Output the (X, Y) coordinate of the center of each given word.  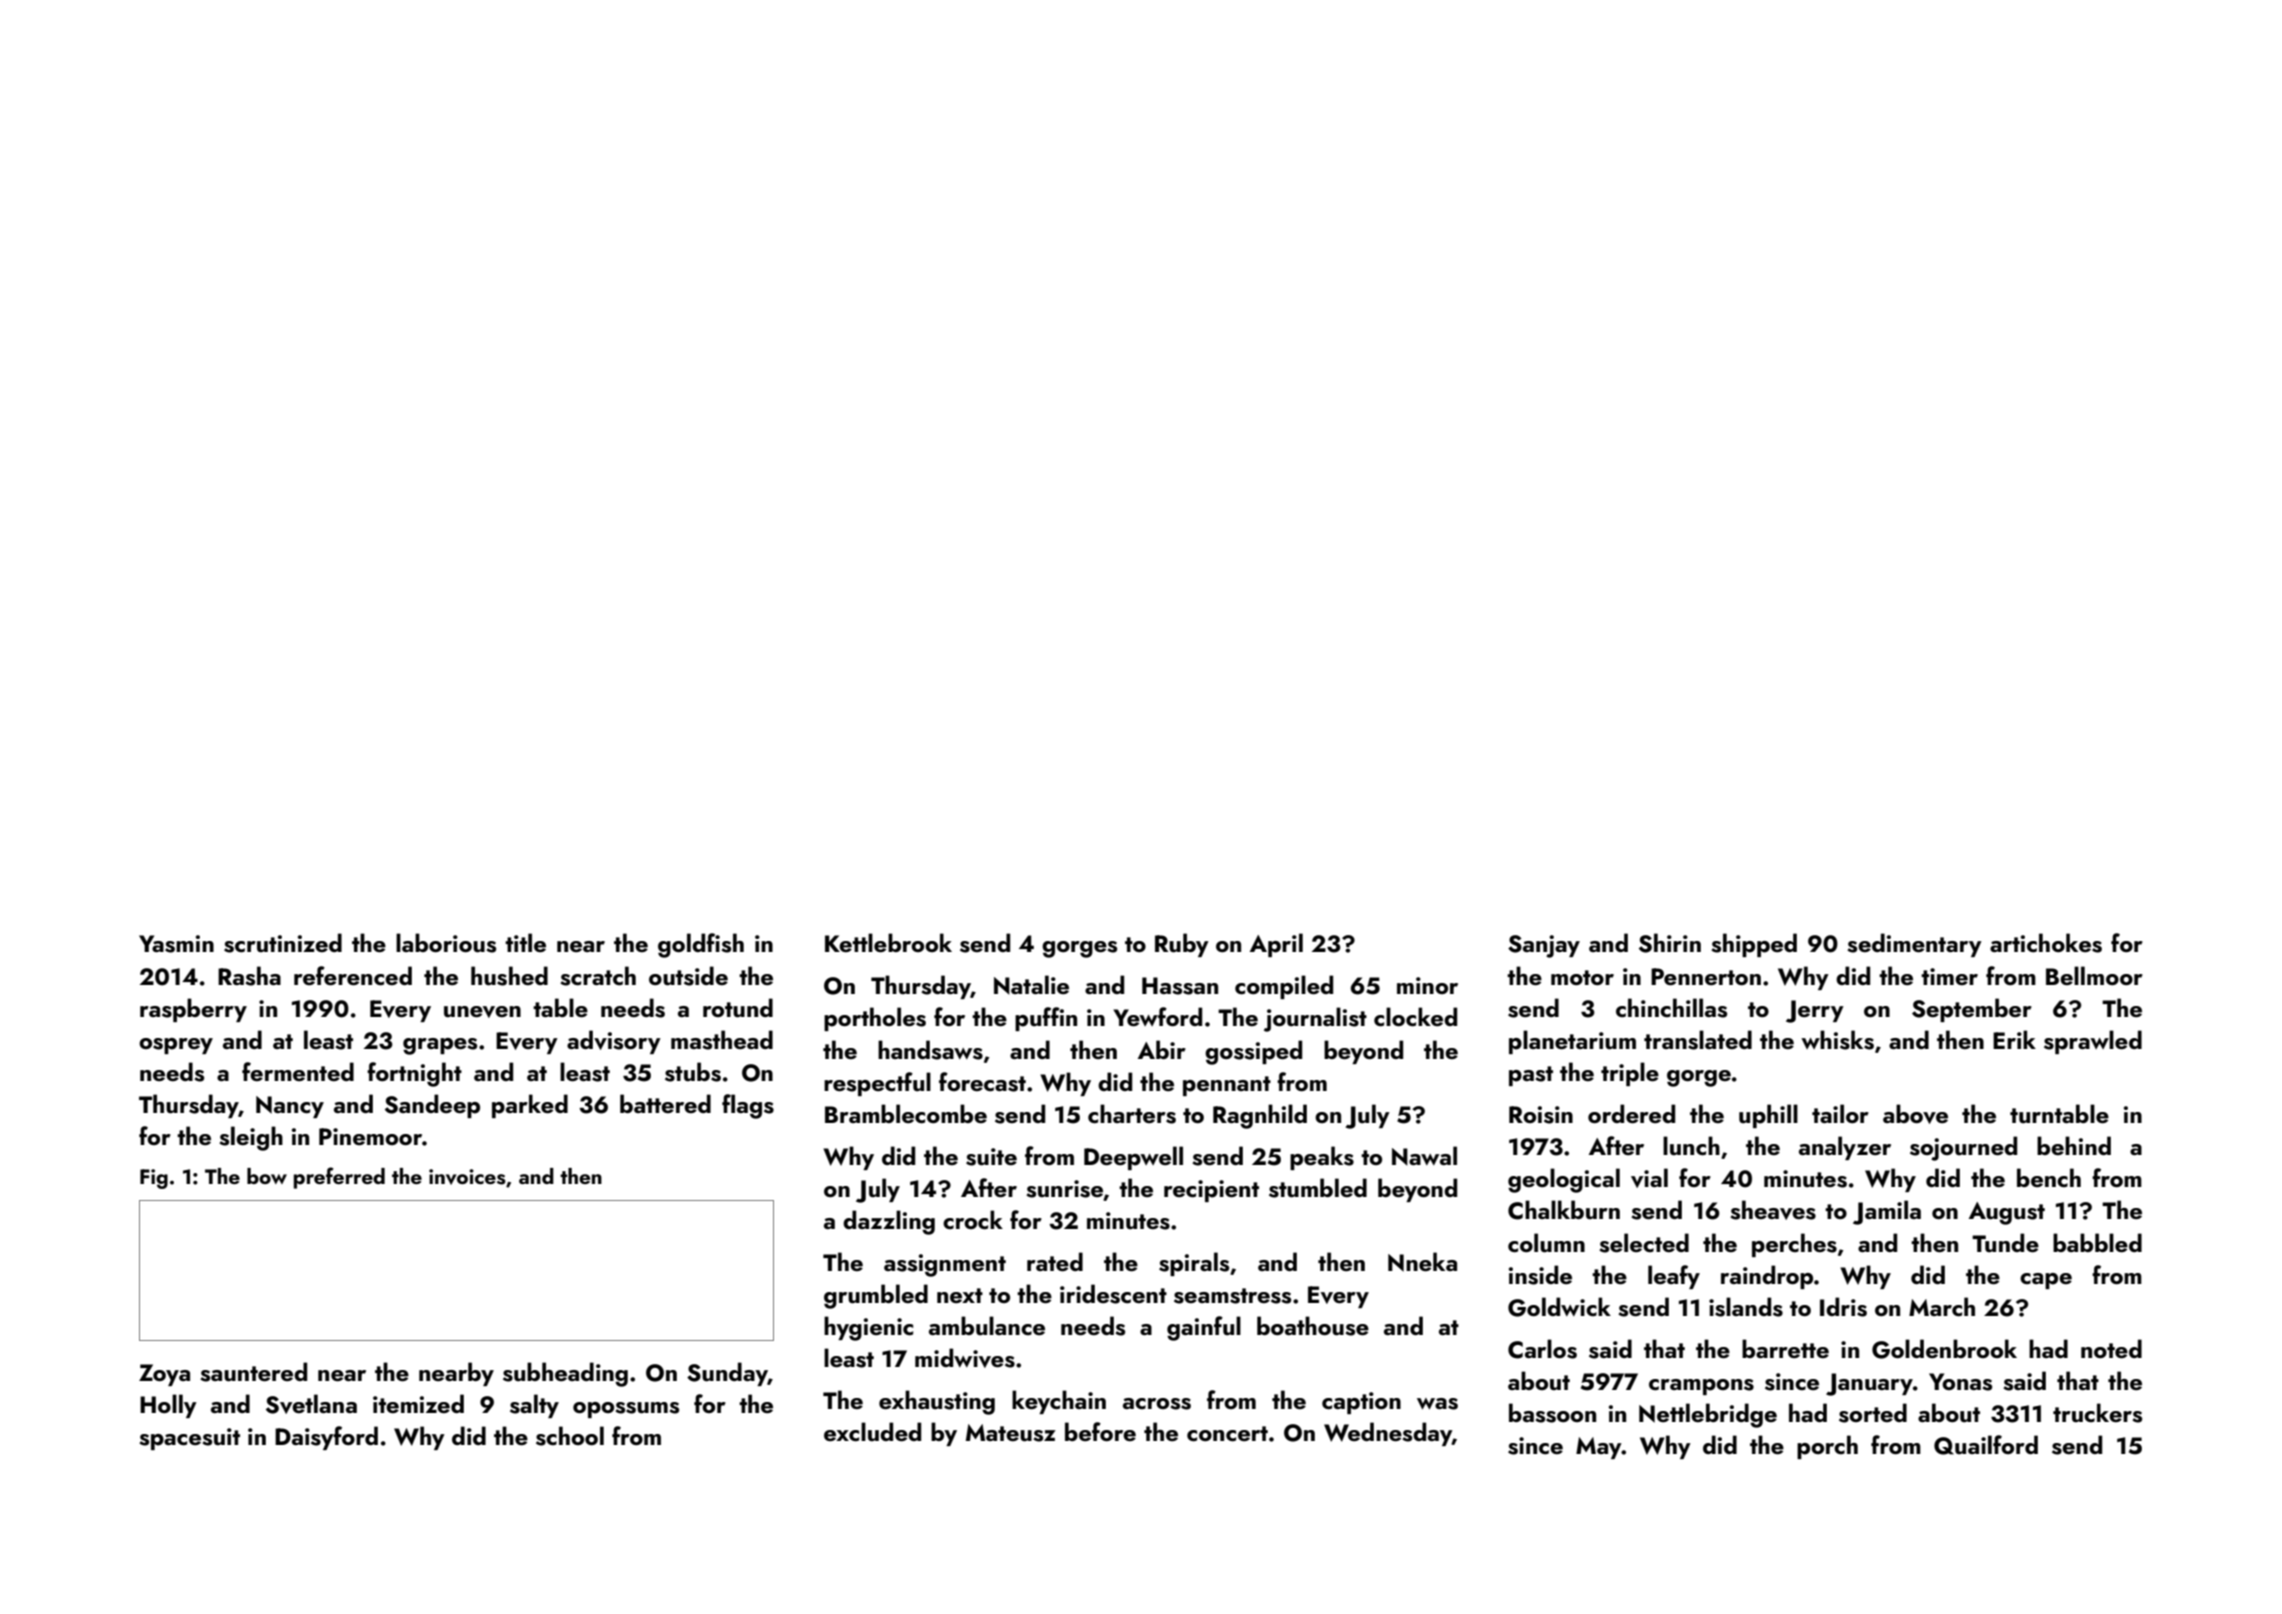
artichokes (2046, 943)
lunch (1691, 1146)
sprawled (2093, 1042)
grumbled (876, 1296)
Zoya (164, 1375)
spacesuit (189, 1439)
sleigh (251, 1138)
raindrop (1767, 1277)
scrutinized (283, 943)
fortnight (414, 1074)
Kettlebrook (888, 942)
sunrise (1065, 1190)
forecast (982, 1082)
